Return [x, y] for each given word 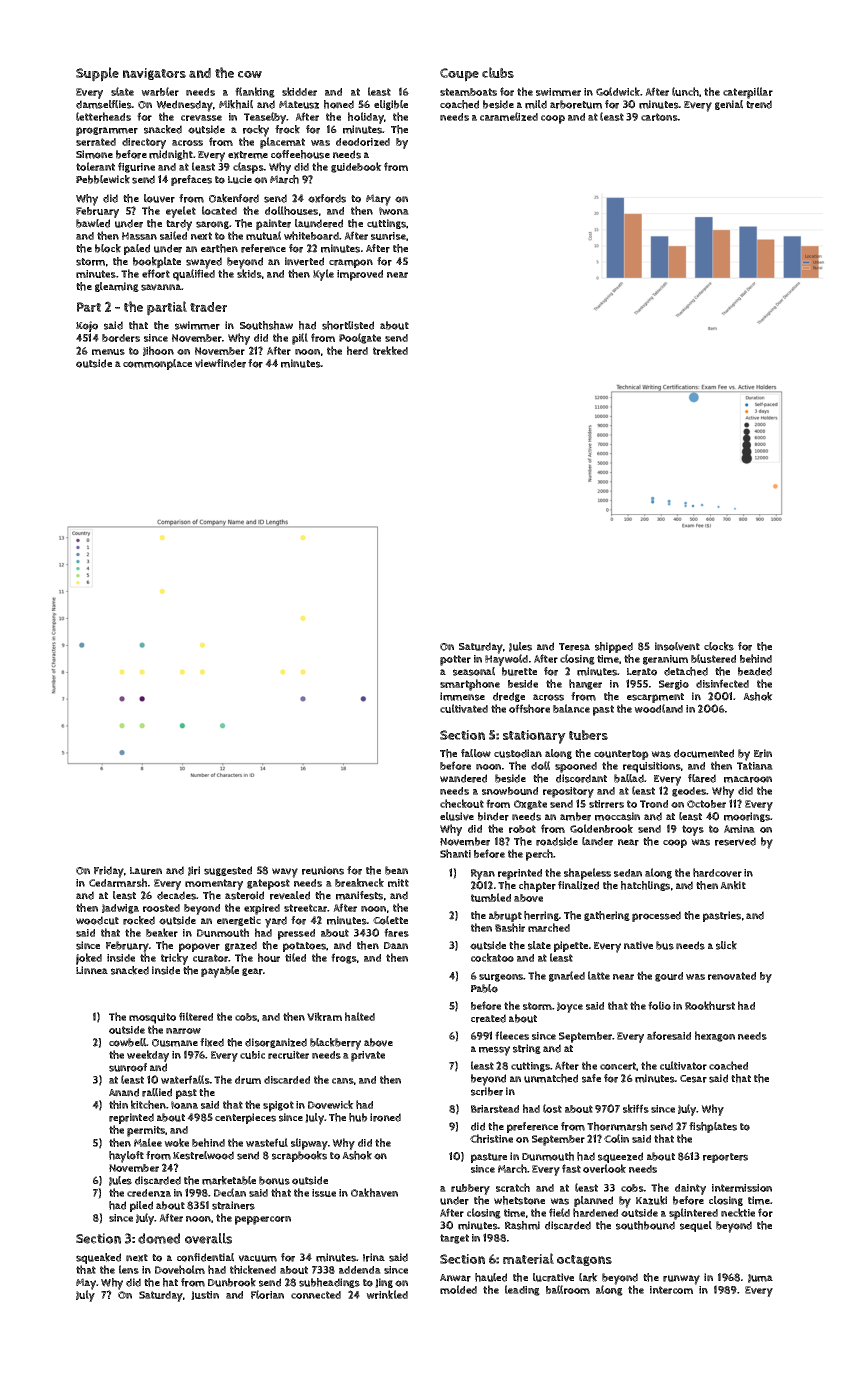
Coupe [459, 75]
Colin [616, 1138]
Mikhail [236, 104]
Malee [148, 1142]
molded [458, 1289]
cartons [659, 117]
